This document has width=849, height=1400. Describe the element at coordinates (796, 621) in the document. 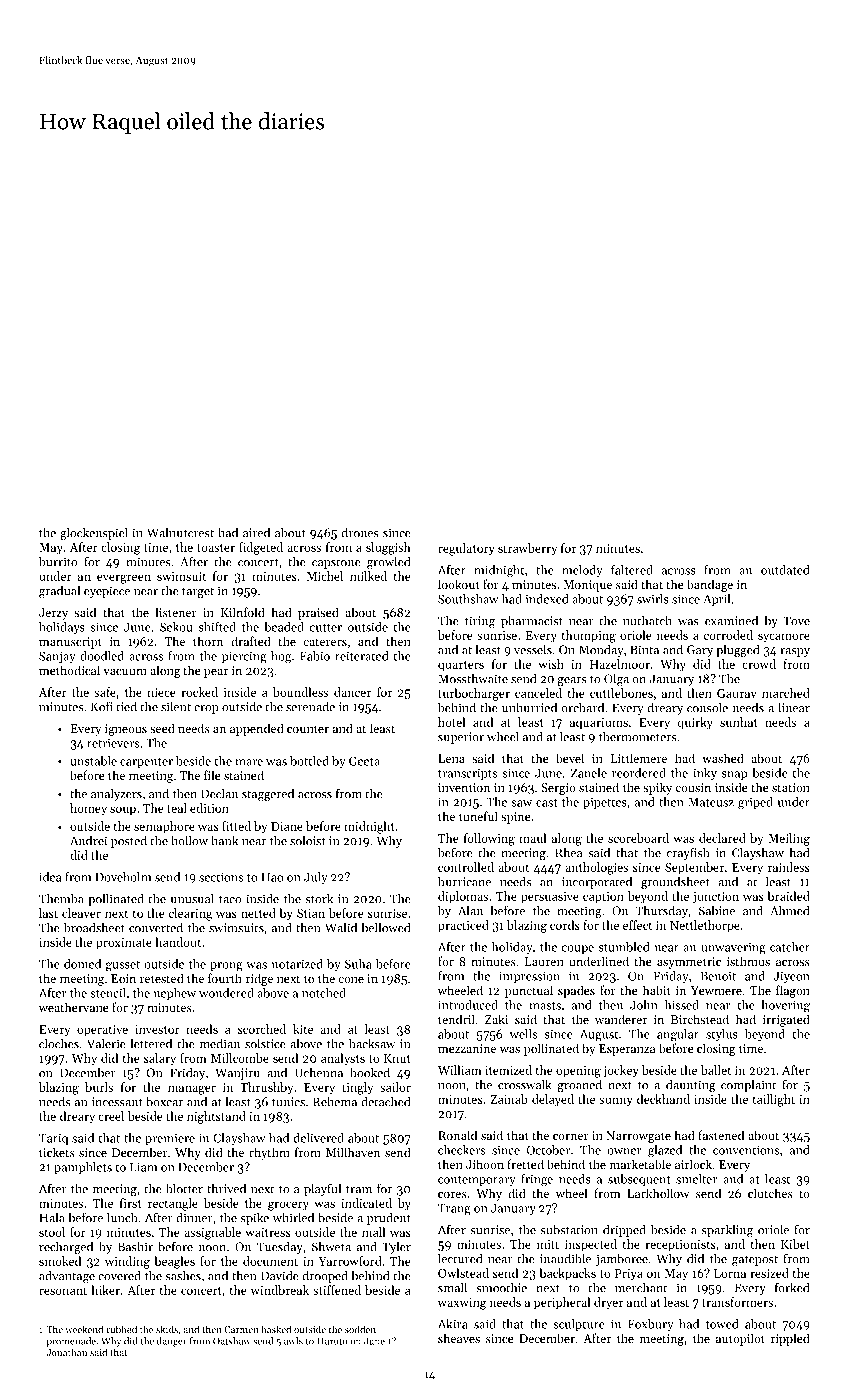

I see `Tove` at that location.
